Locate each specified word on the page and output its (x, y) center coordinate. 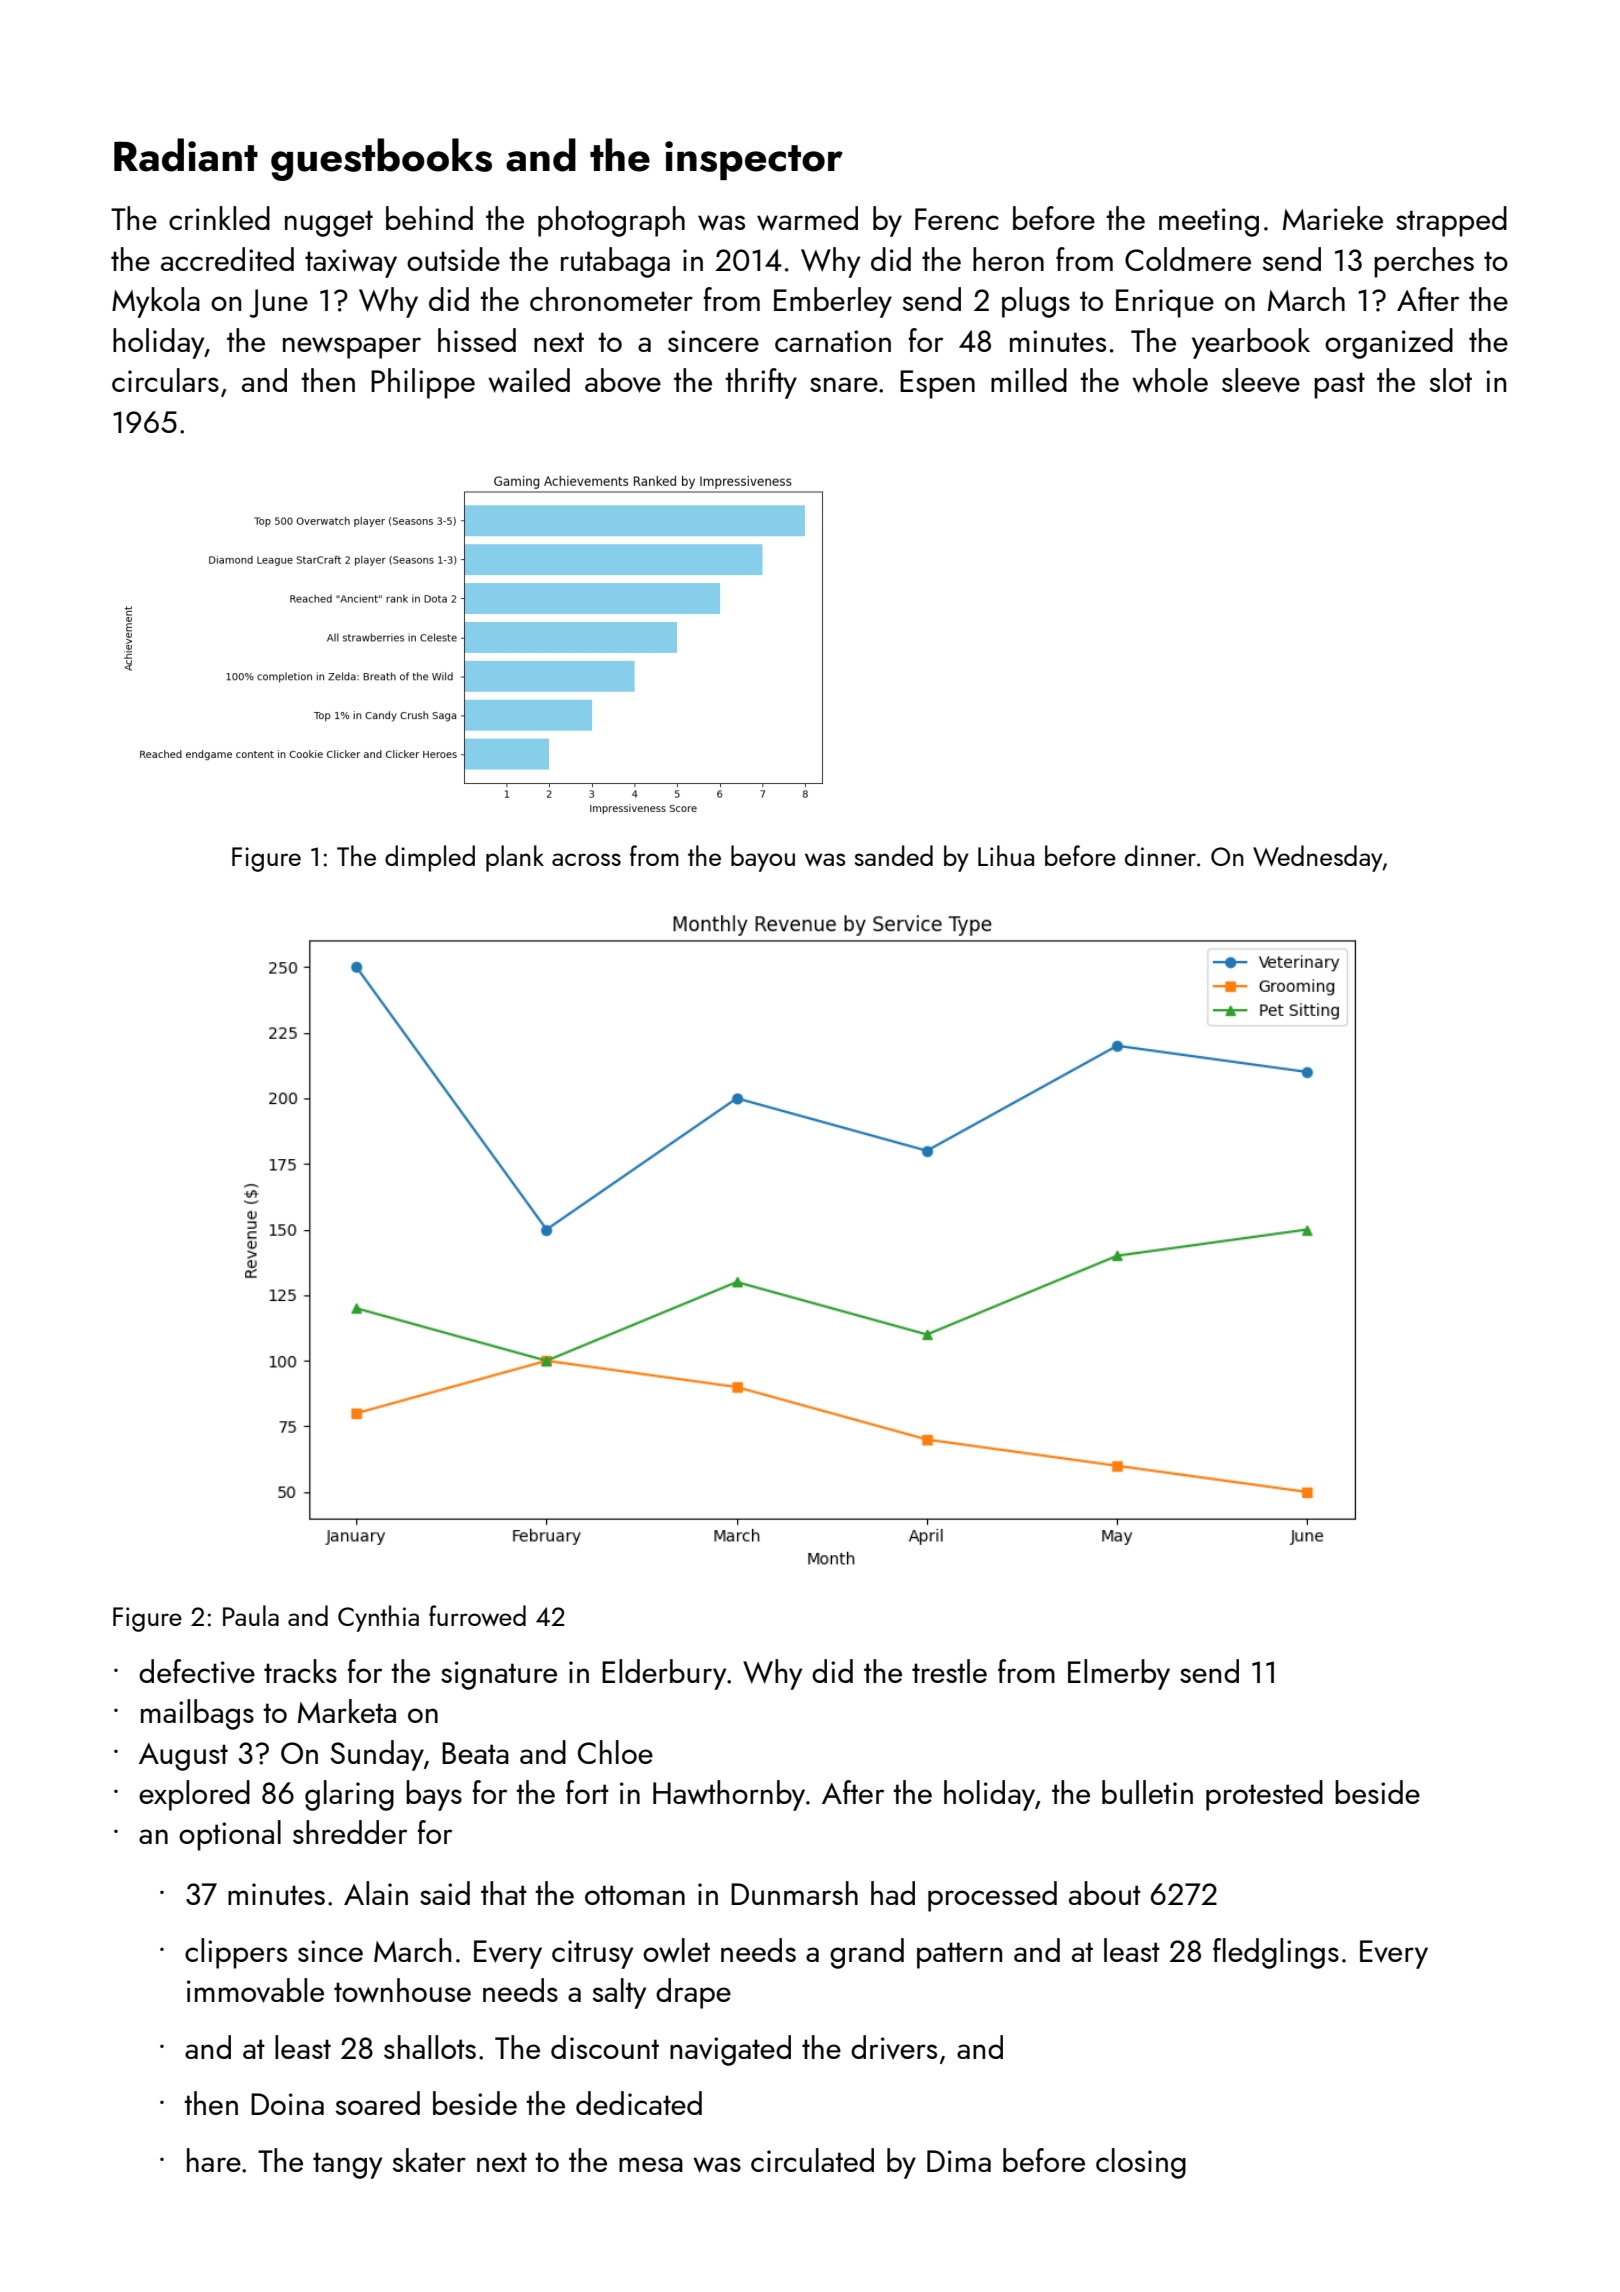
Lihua (1006, 855)
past (1339, 385)
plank (515, 858)
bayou (763, 858)
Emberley (833, 302)
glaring (349, 1795)
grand (867, 1953)
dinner (1160, 855)
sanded (893, 855)
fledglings (1276, 1953)
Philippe (423, 383)
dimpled (430, 858)
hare (214, 2160)
